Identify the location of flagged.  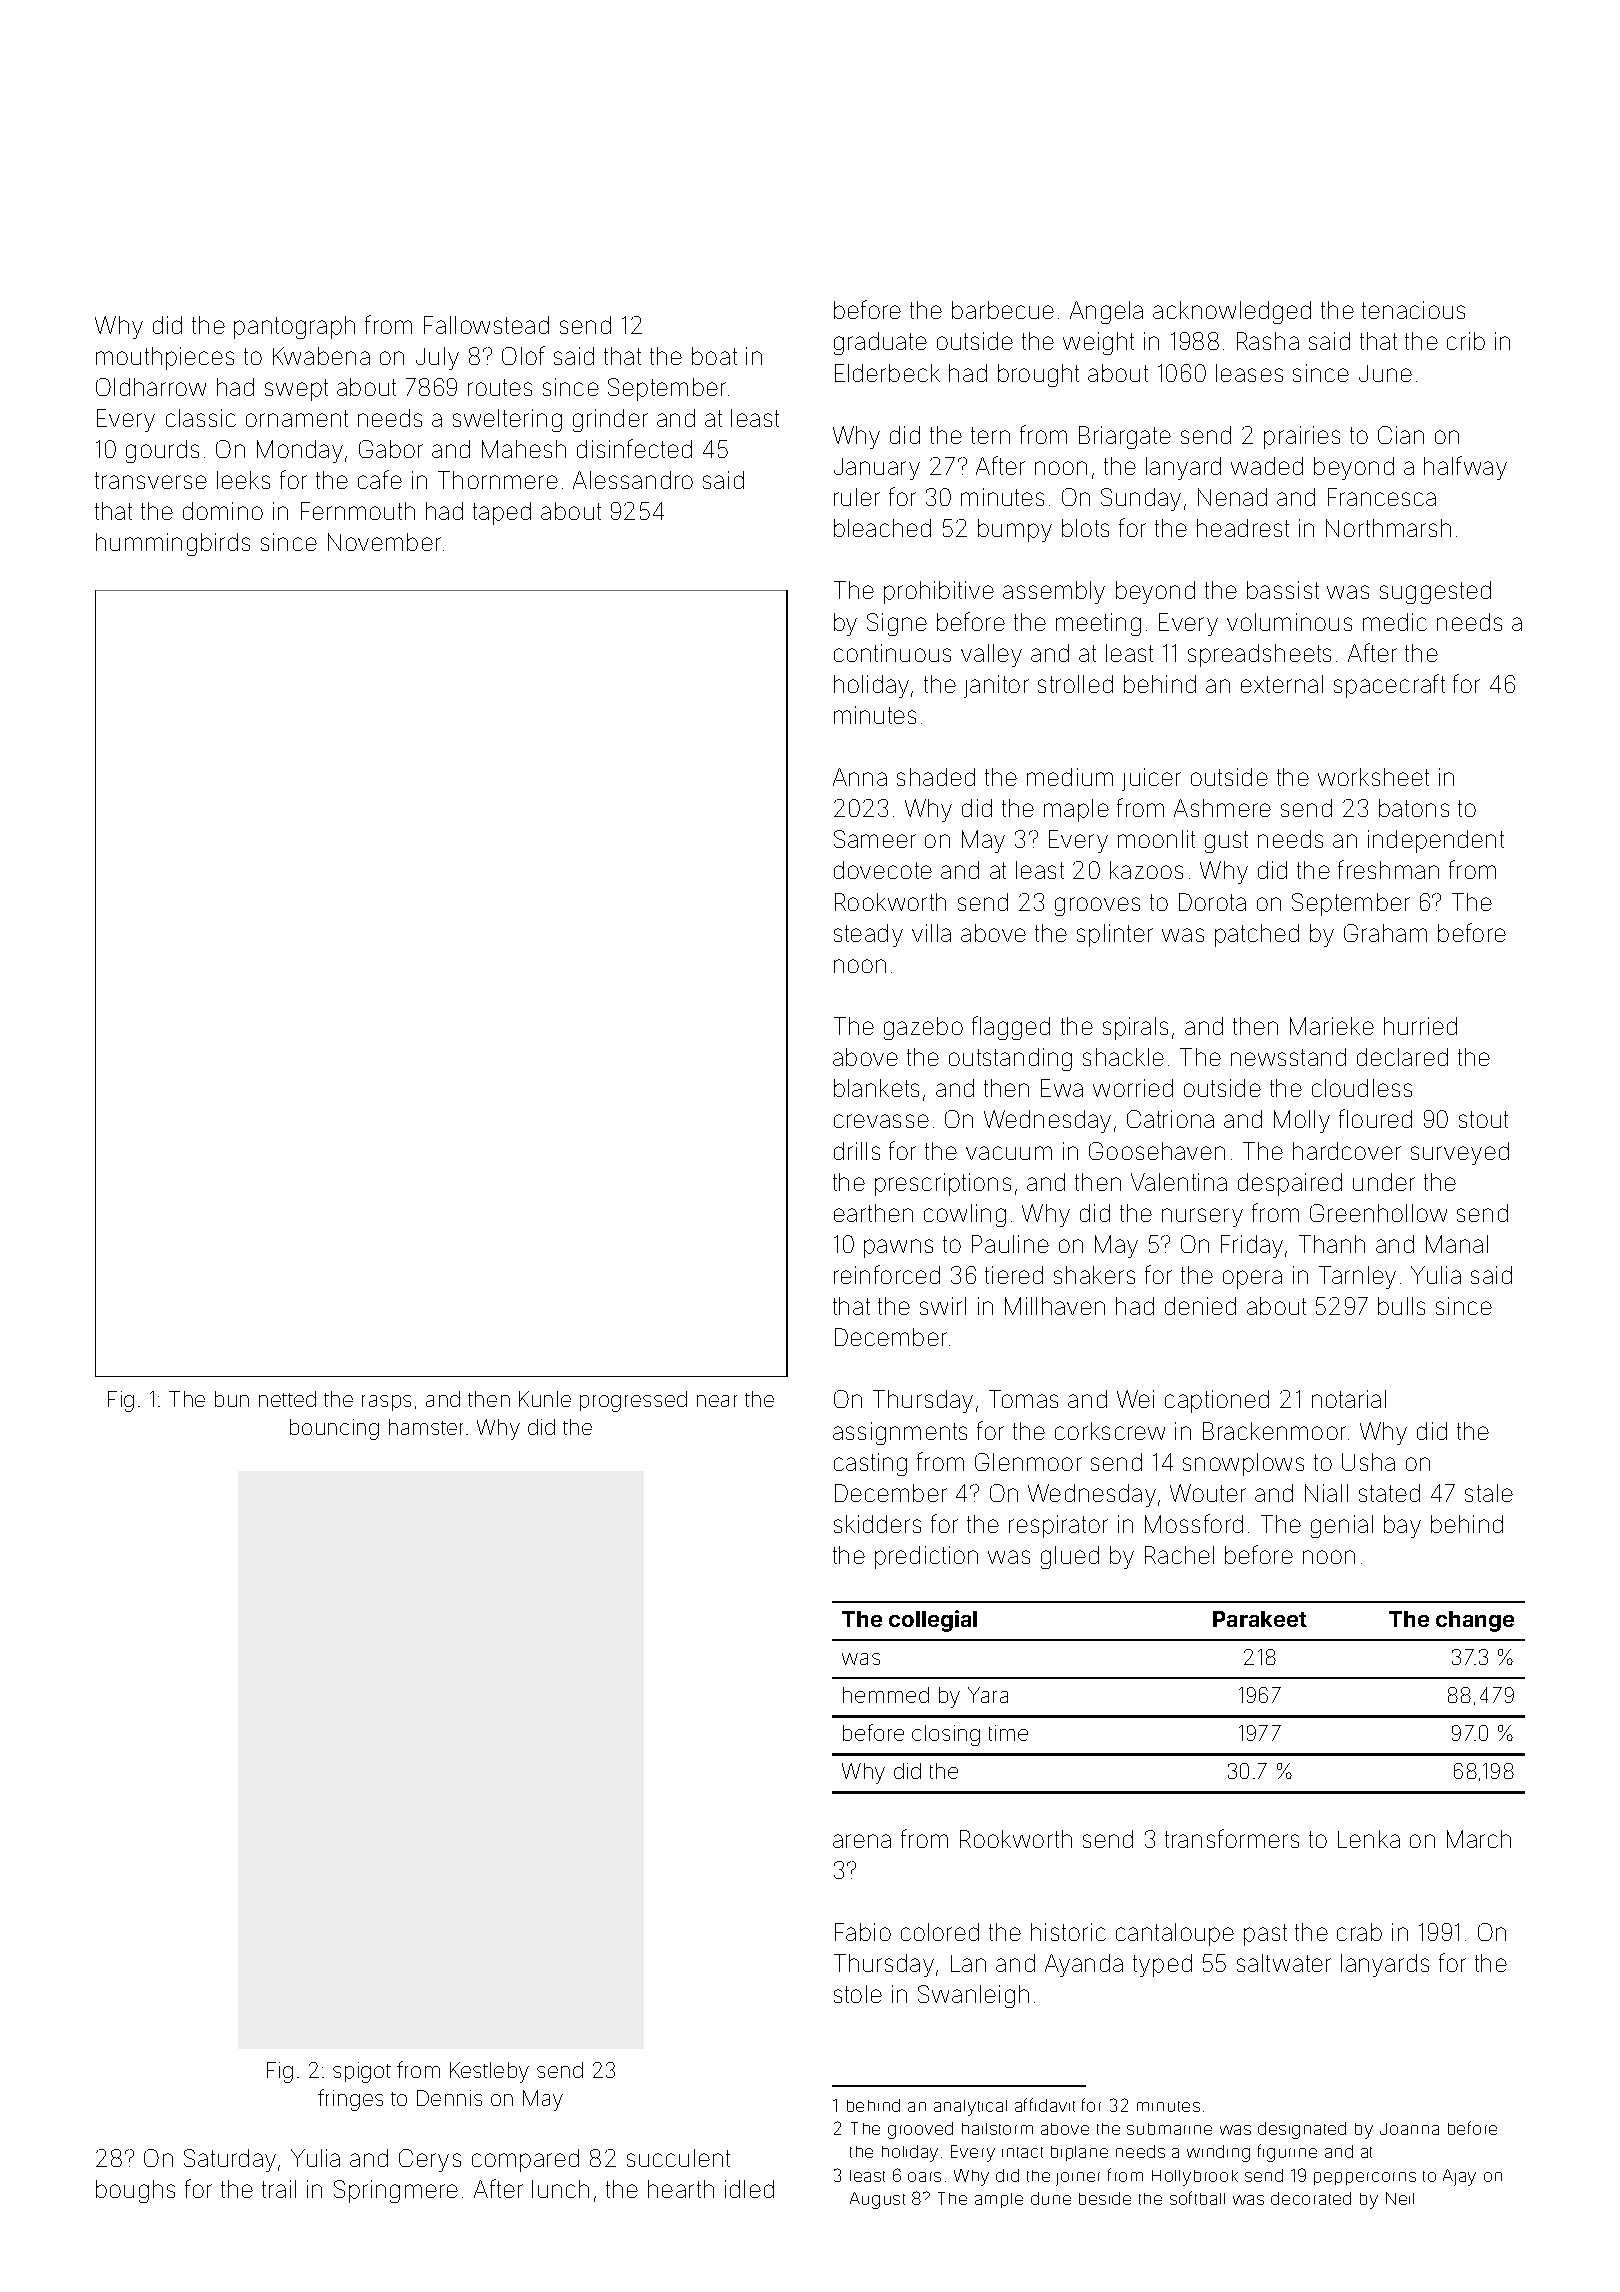
(1011, 1028).
